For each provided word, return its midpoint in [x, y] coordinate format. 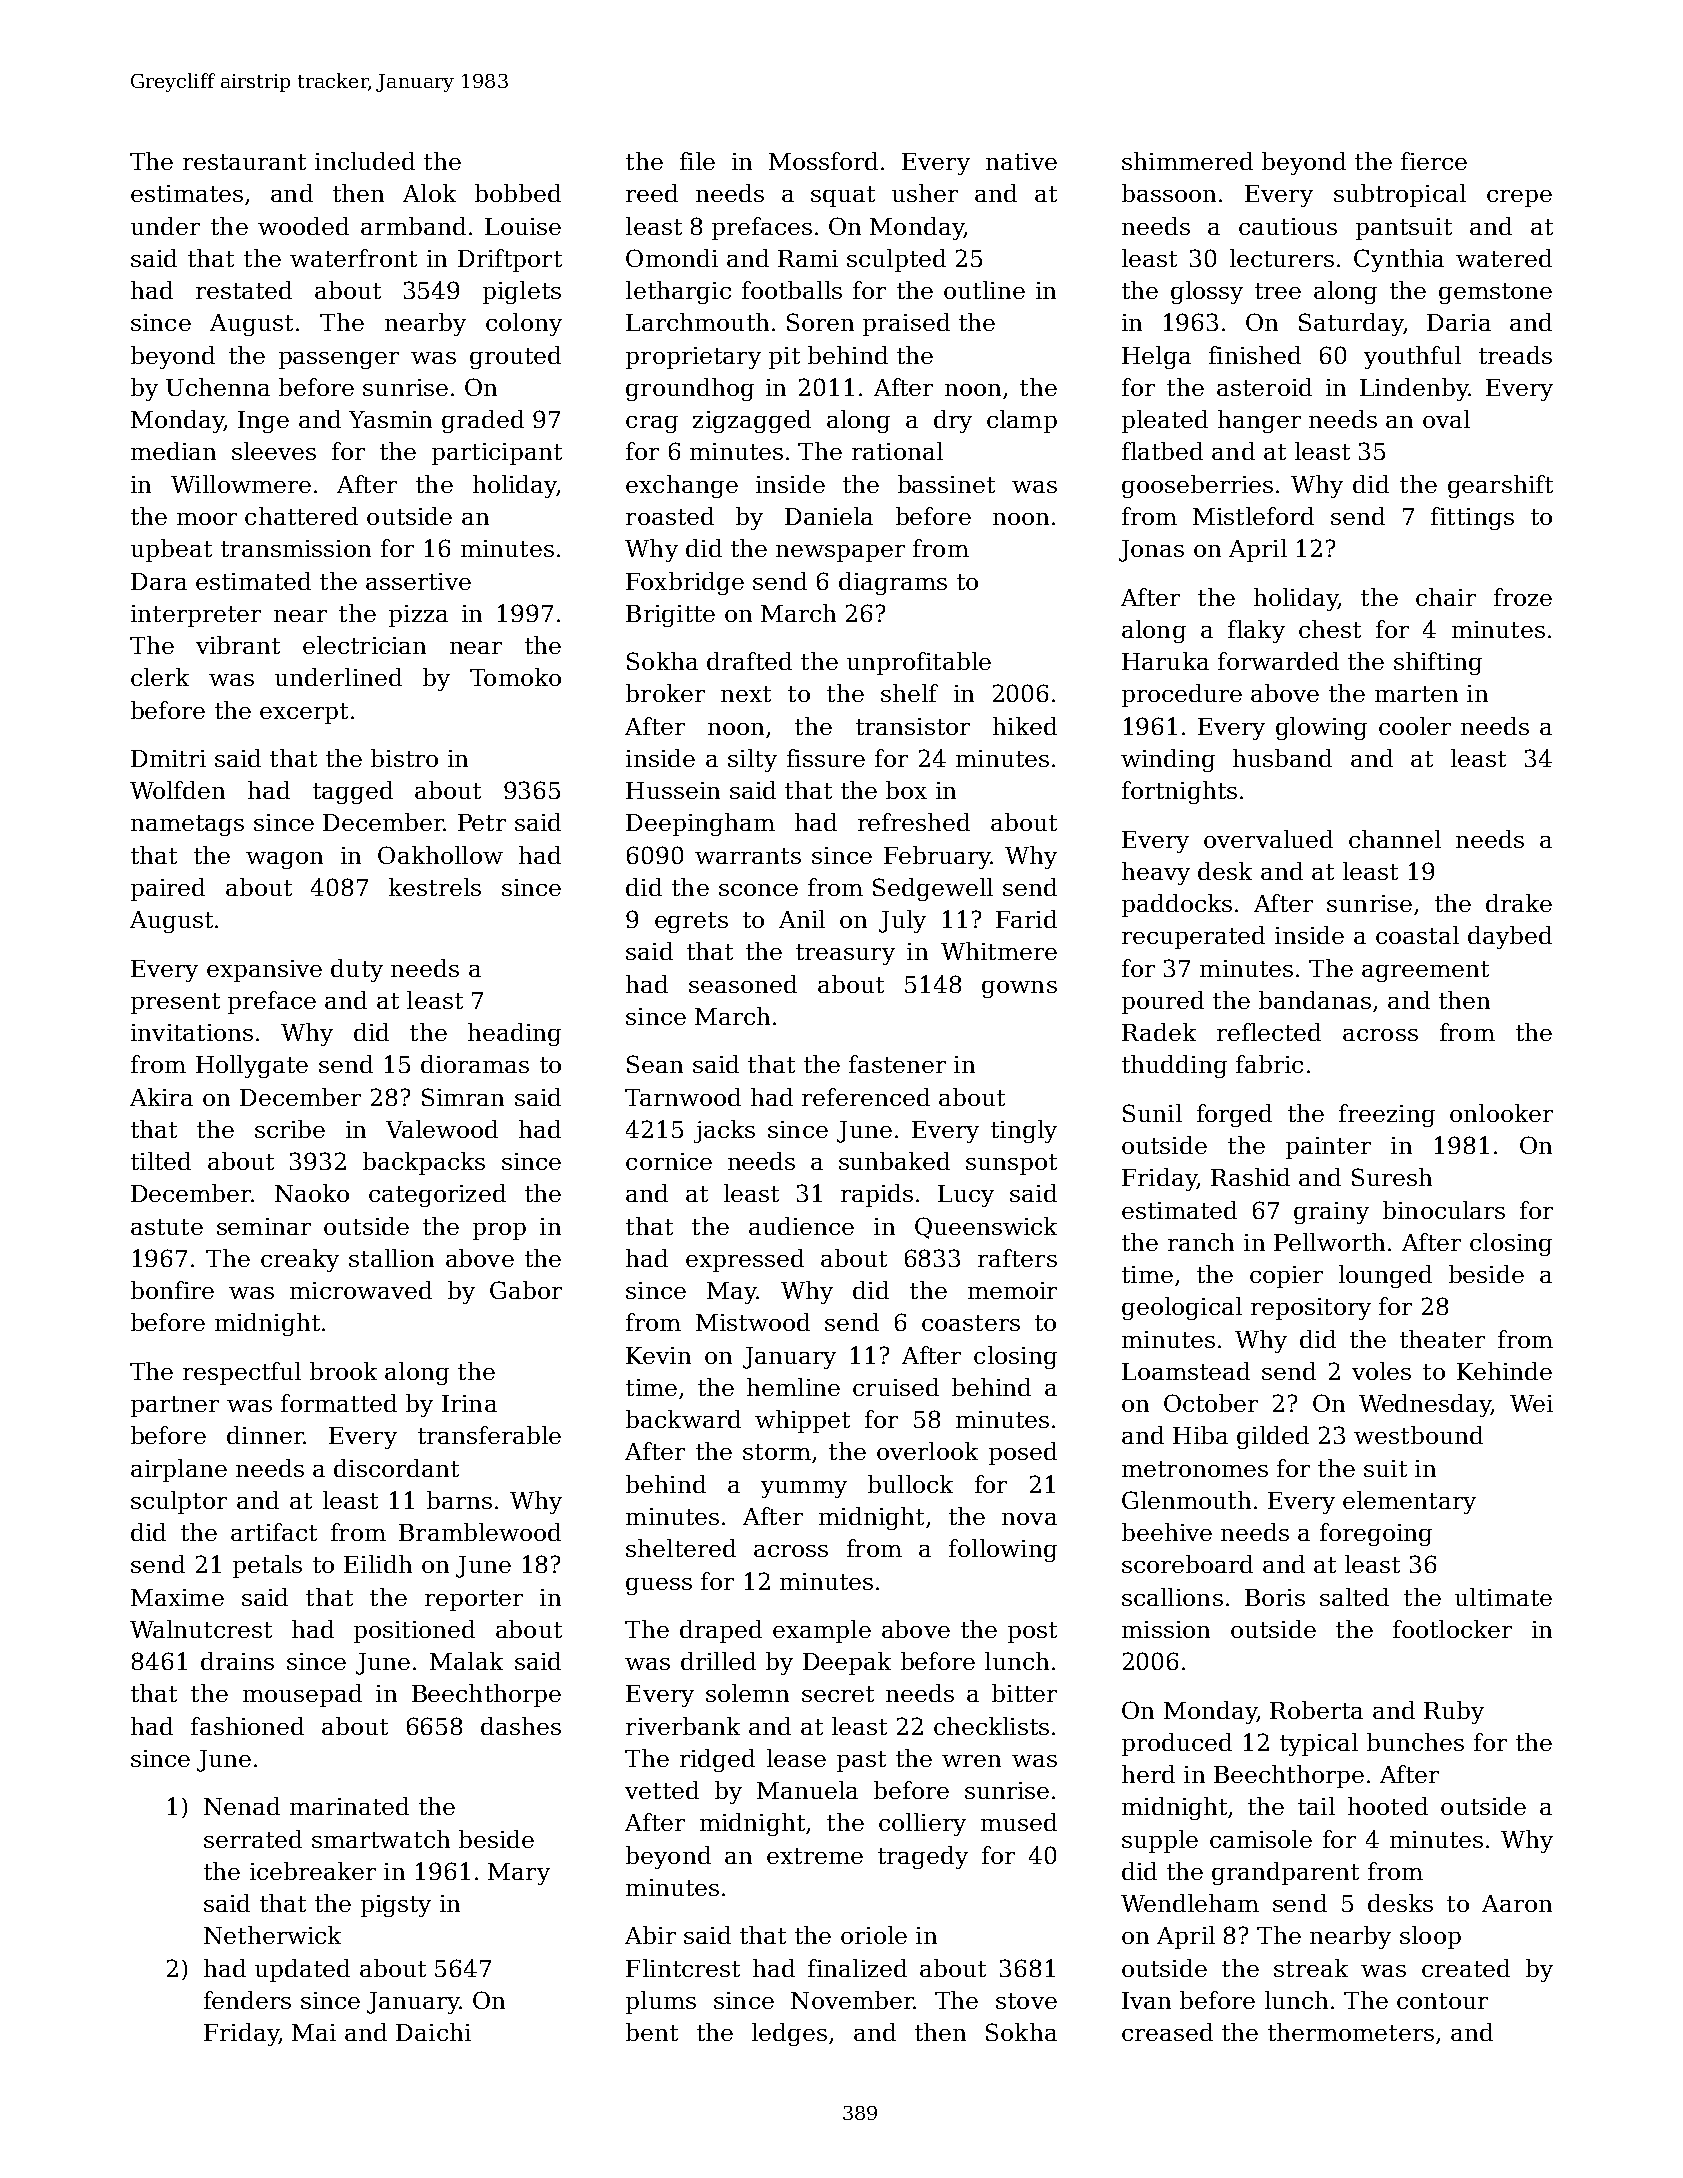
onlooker [1501, 1113]
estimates [187, 193]
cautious [1288, 226]
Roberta [1316, 1710]
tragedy [923, 1857]
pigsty [396, 1906]
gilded [1273, 1437]
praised [906, 324]
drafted [749, 661]
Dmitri [168, 758]
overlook [927, 1451]
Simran [463, 1097]
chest [1330, 629]
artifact [274, 1532]
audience [801, 1226]
